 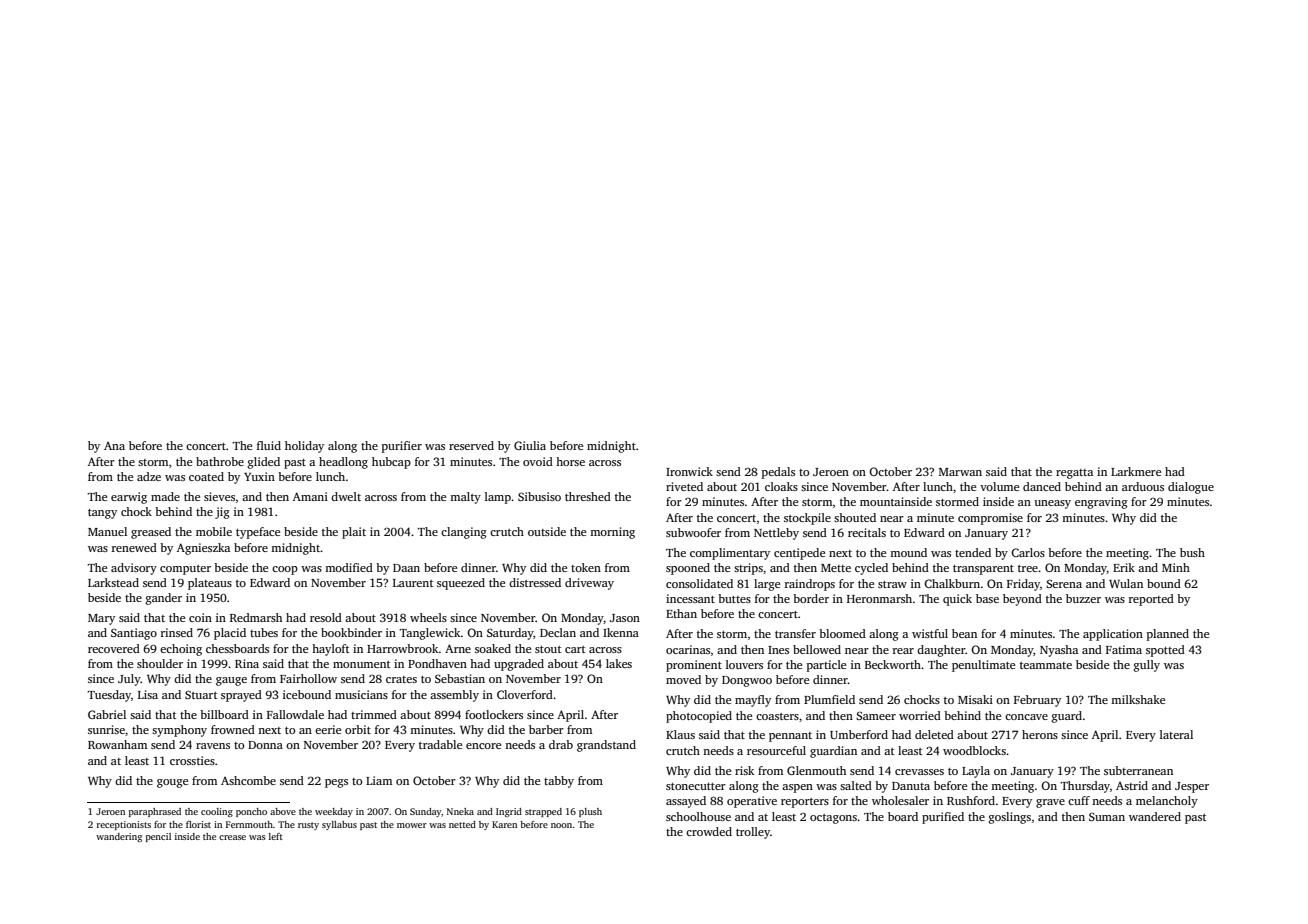 I want to click on Larkmere, so click(x=1136, y=471).
